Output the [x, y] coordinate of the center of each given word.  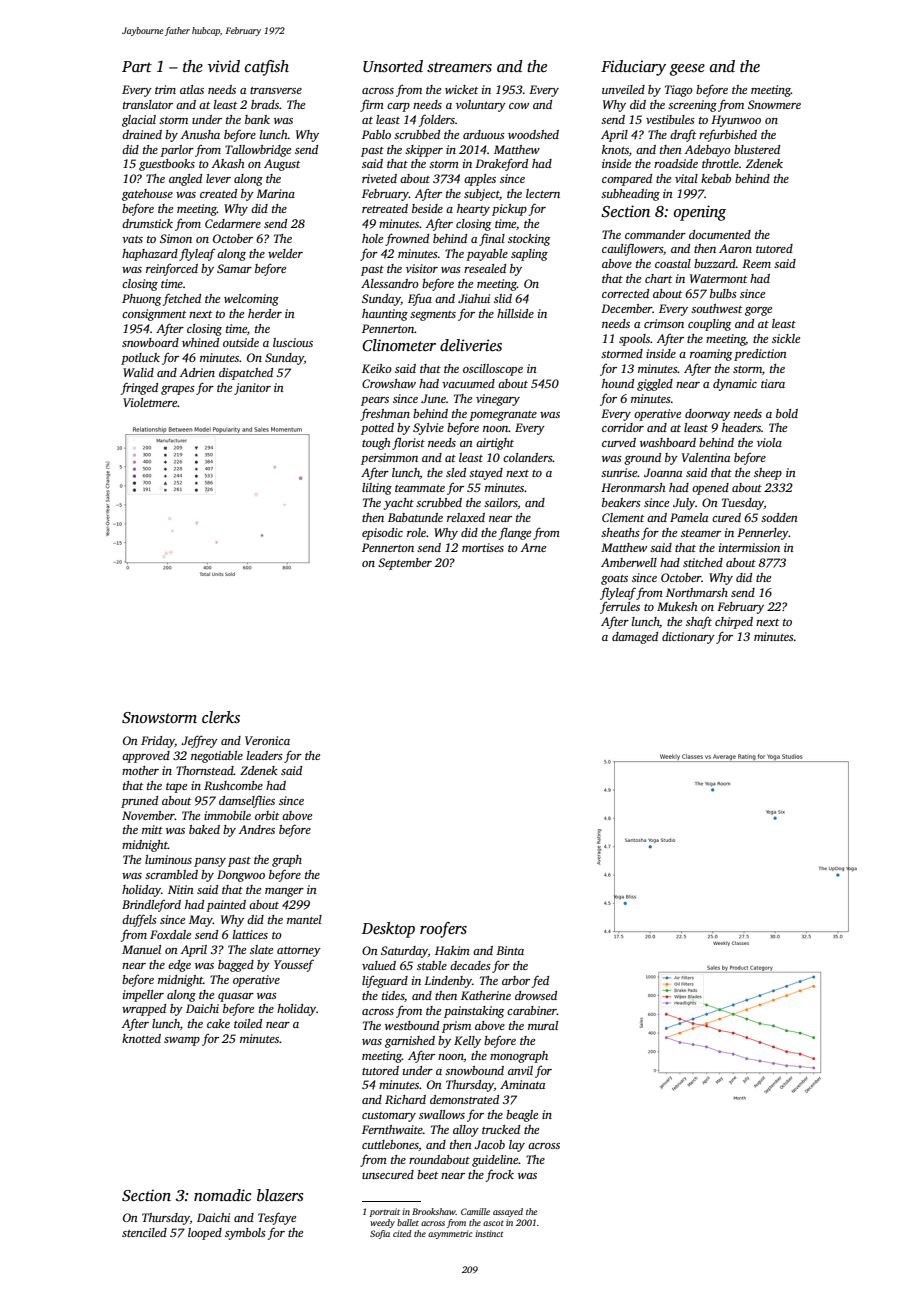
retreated [385, 208]
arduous [484, 134]
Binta [510, 950]
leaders [265, 755]
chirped [734, 623]
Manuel [141, 949]
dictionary [688, 638]
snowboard [150, 342]
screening [692, 106]
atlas [192, 89]
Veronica [267, 740]
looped [205, 1234]
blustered [757, 149]
